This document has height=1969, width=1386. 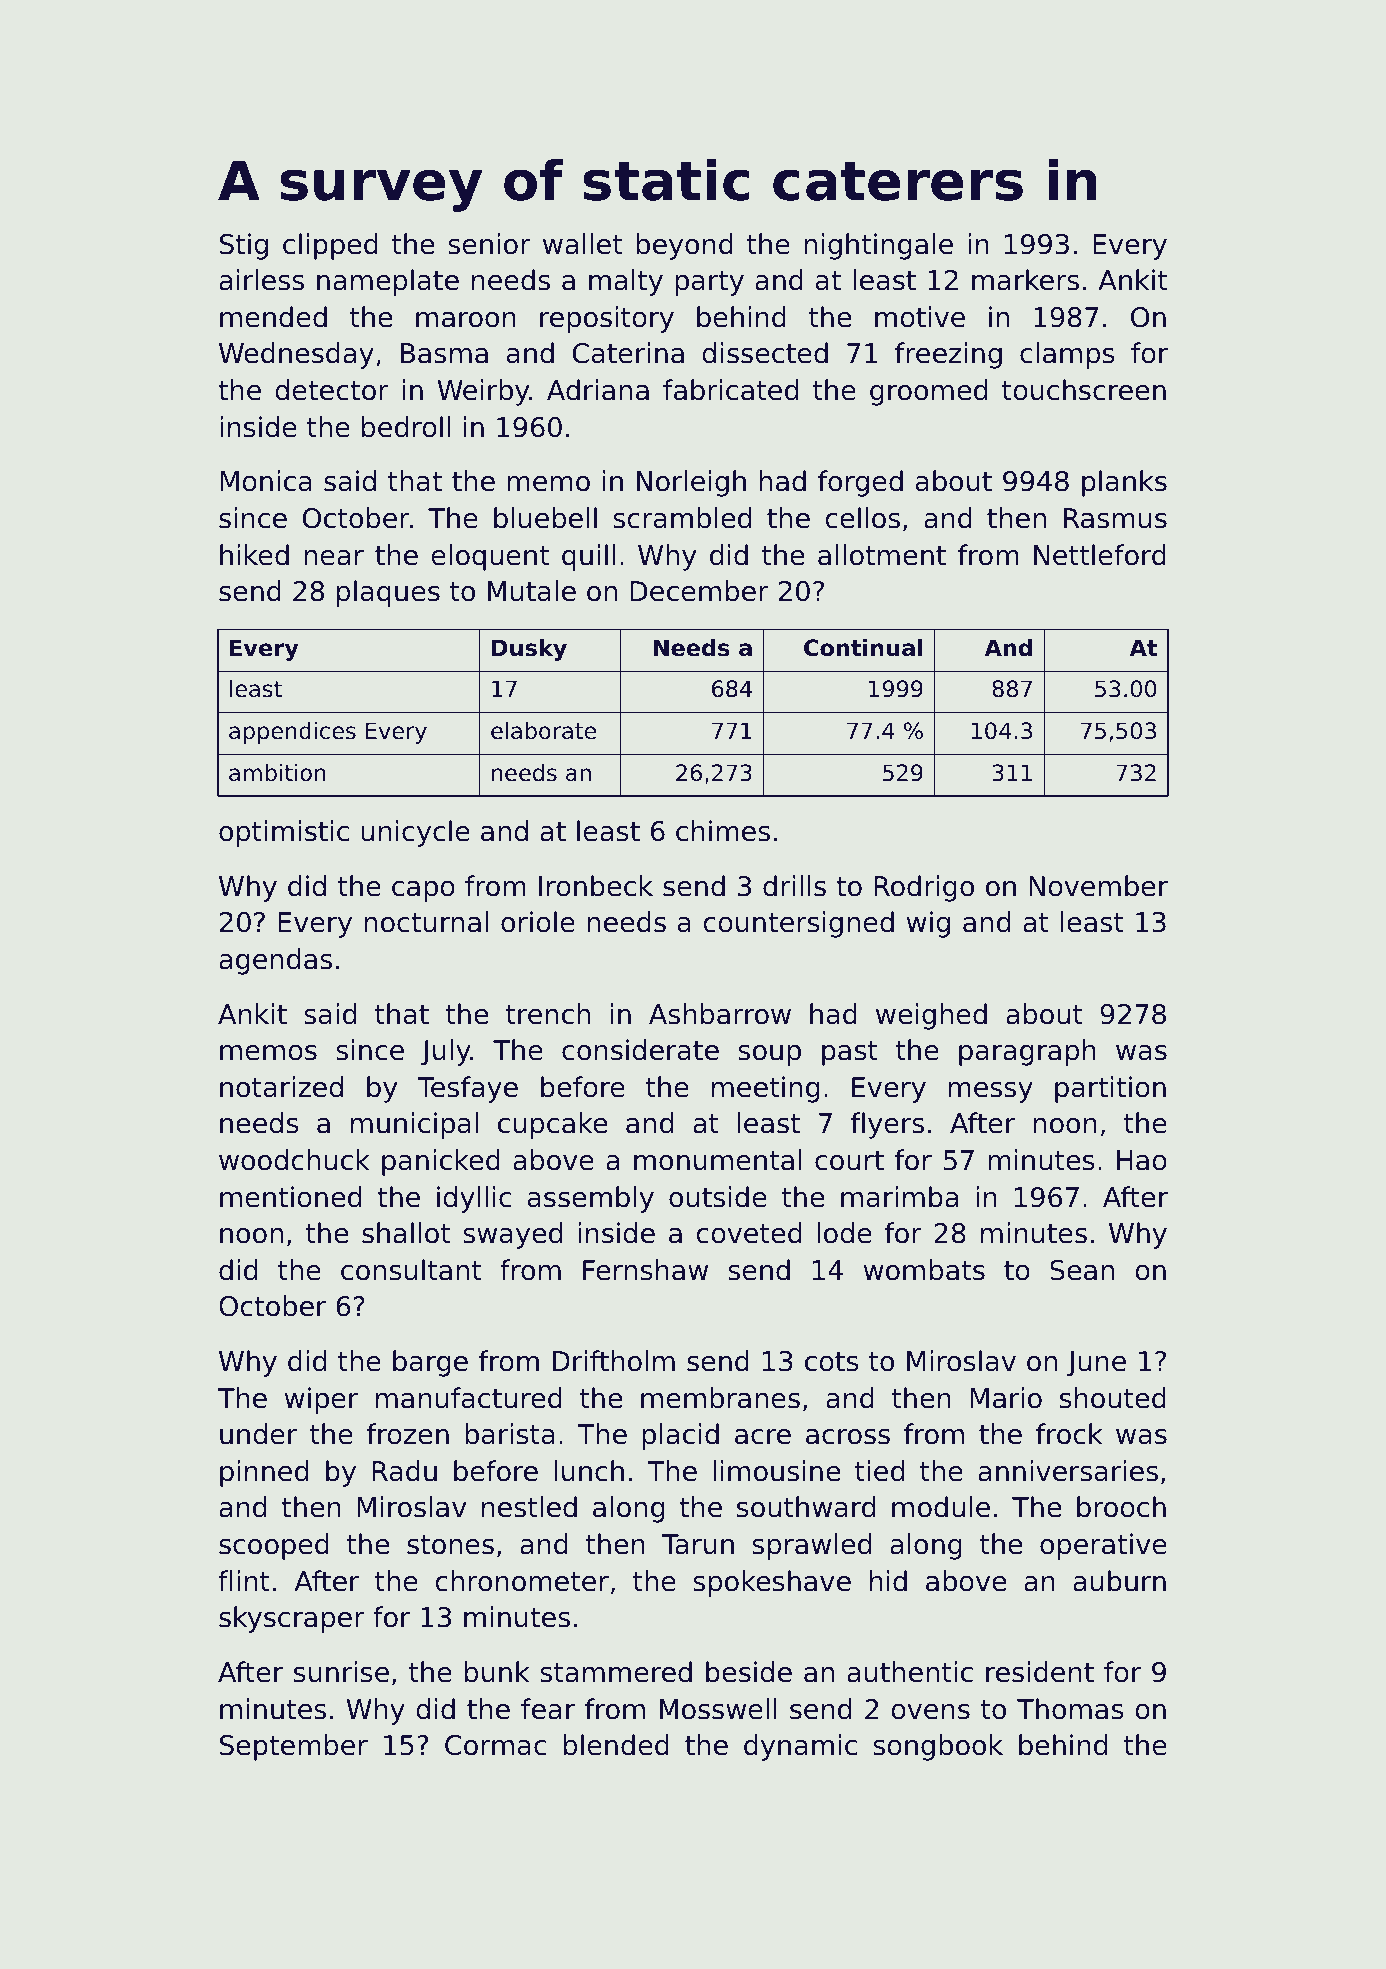 What do you see at coordinates (848, 1437) in the document?
I see `across` at bounding box center [848, 1437].
